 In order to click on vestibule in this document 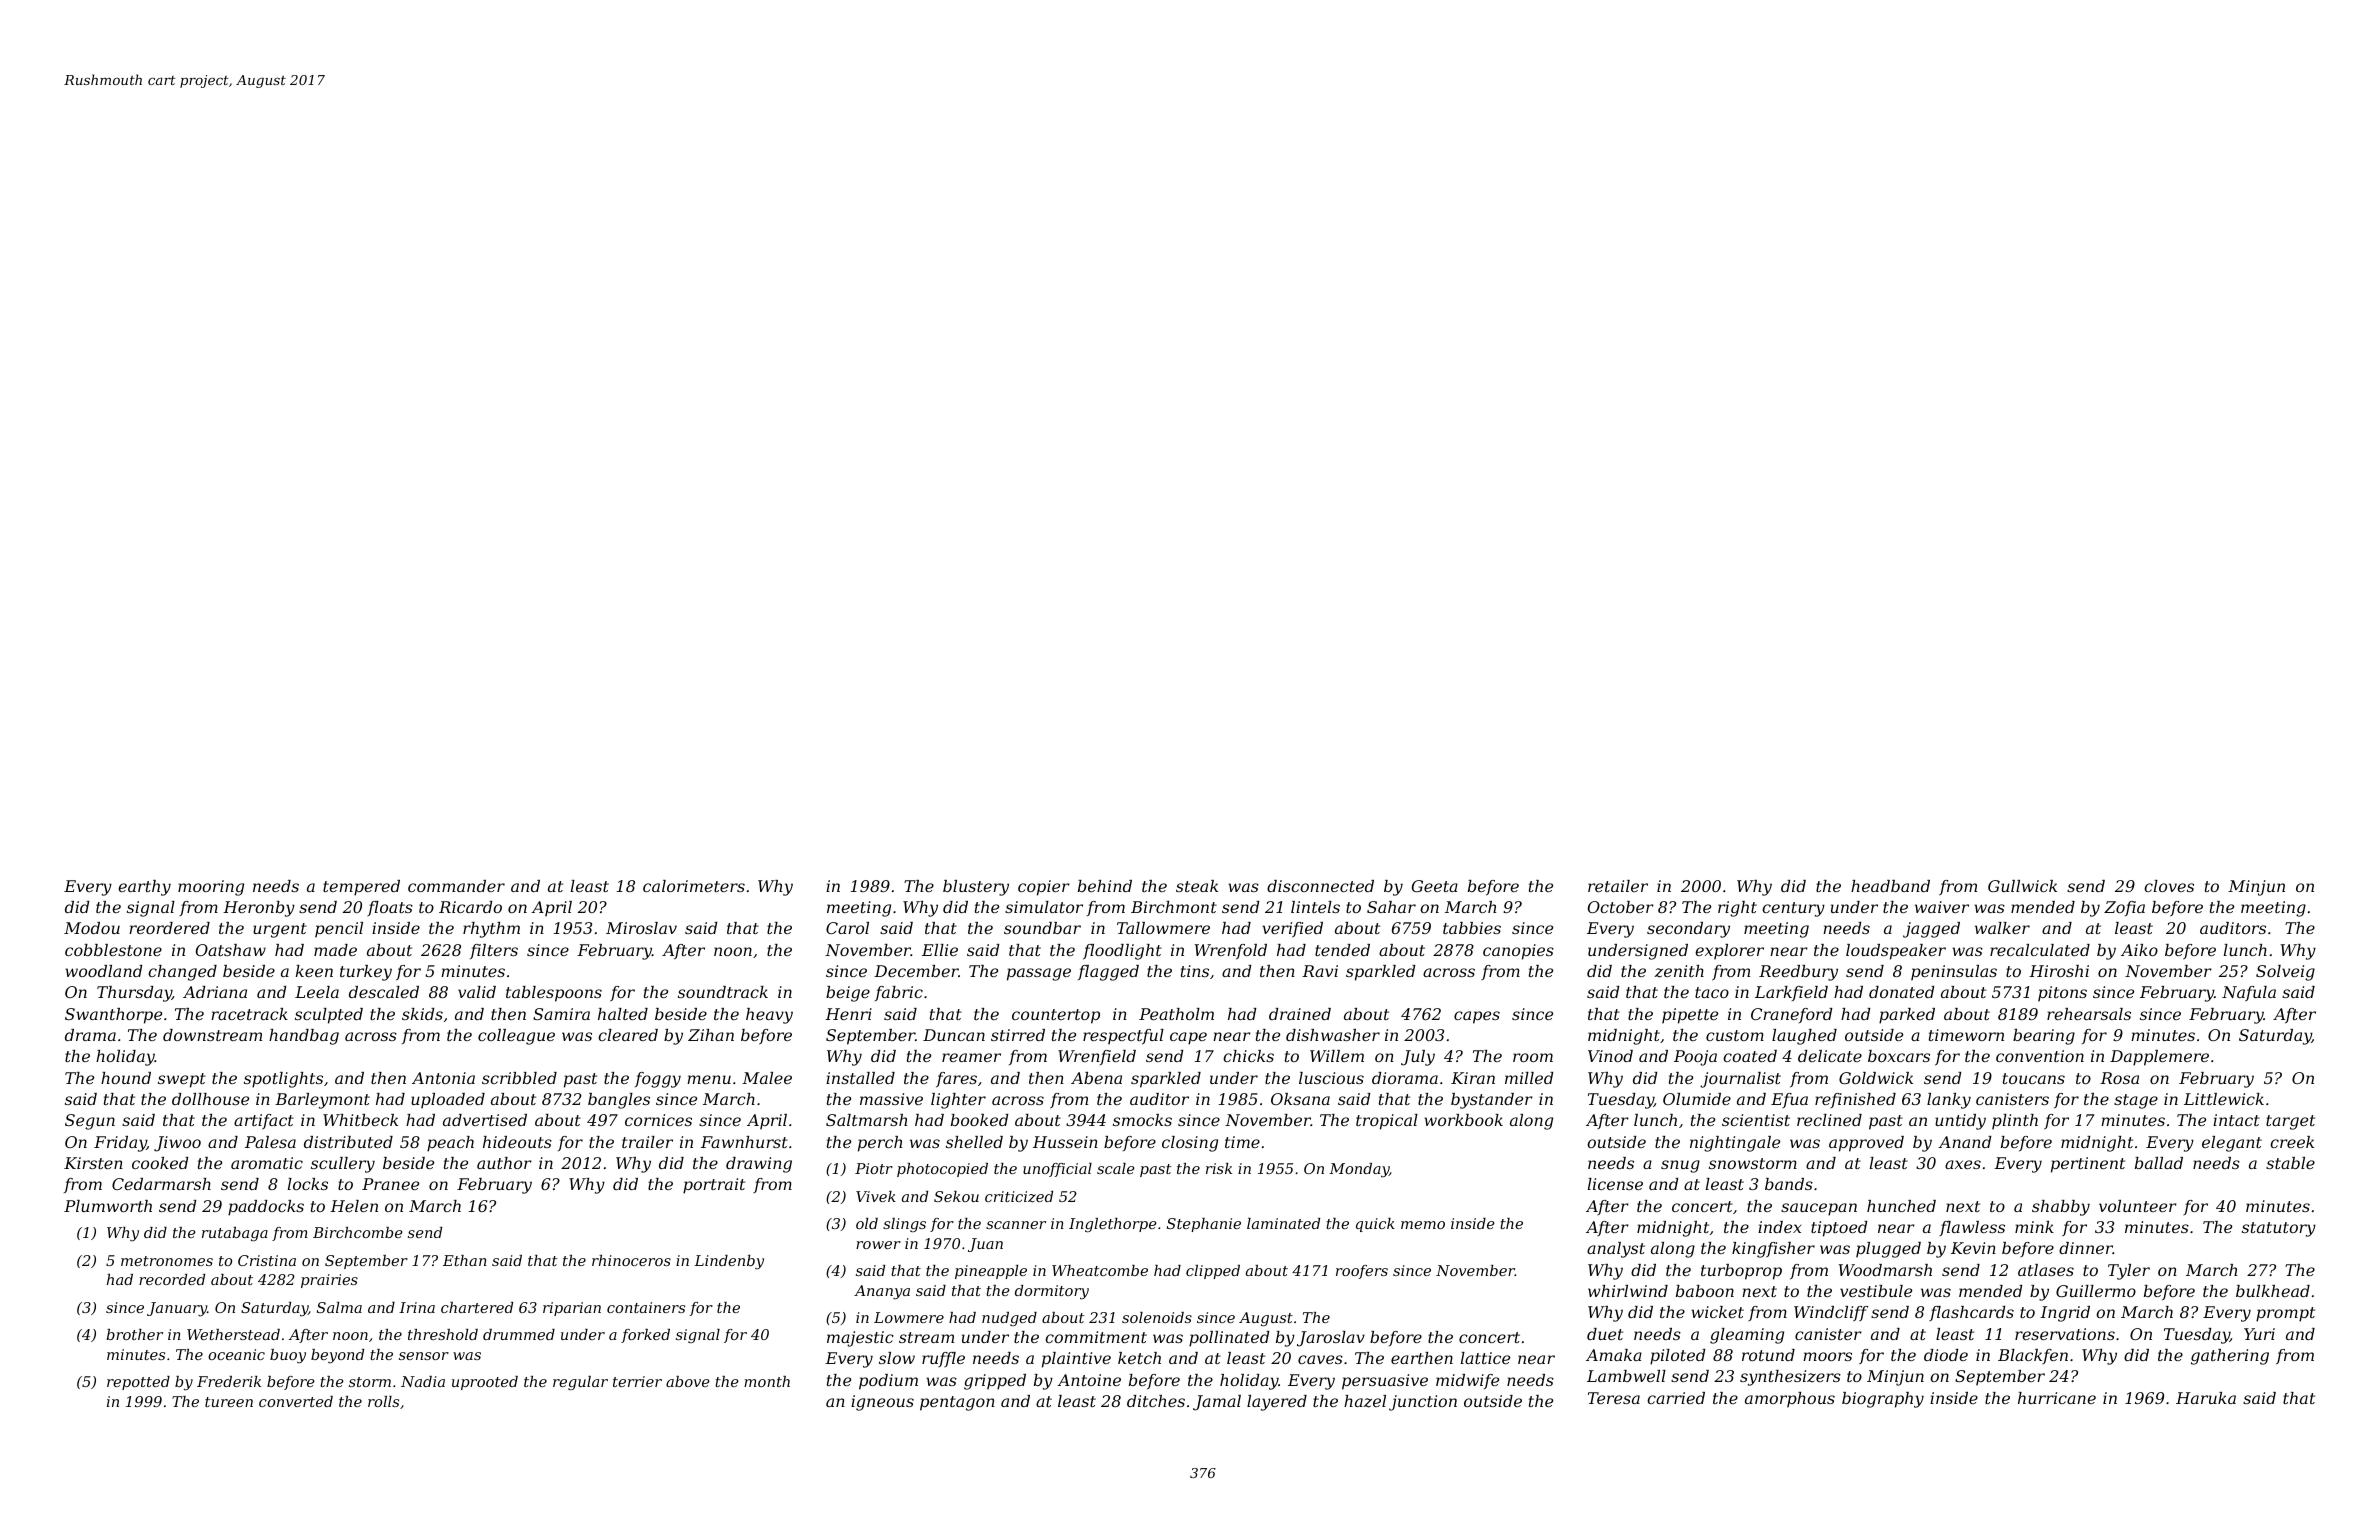, I will do `click(1876, 1291)`.
